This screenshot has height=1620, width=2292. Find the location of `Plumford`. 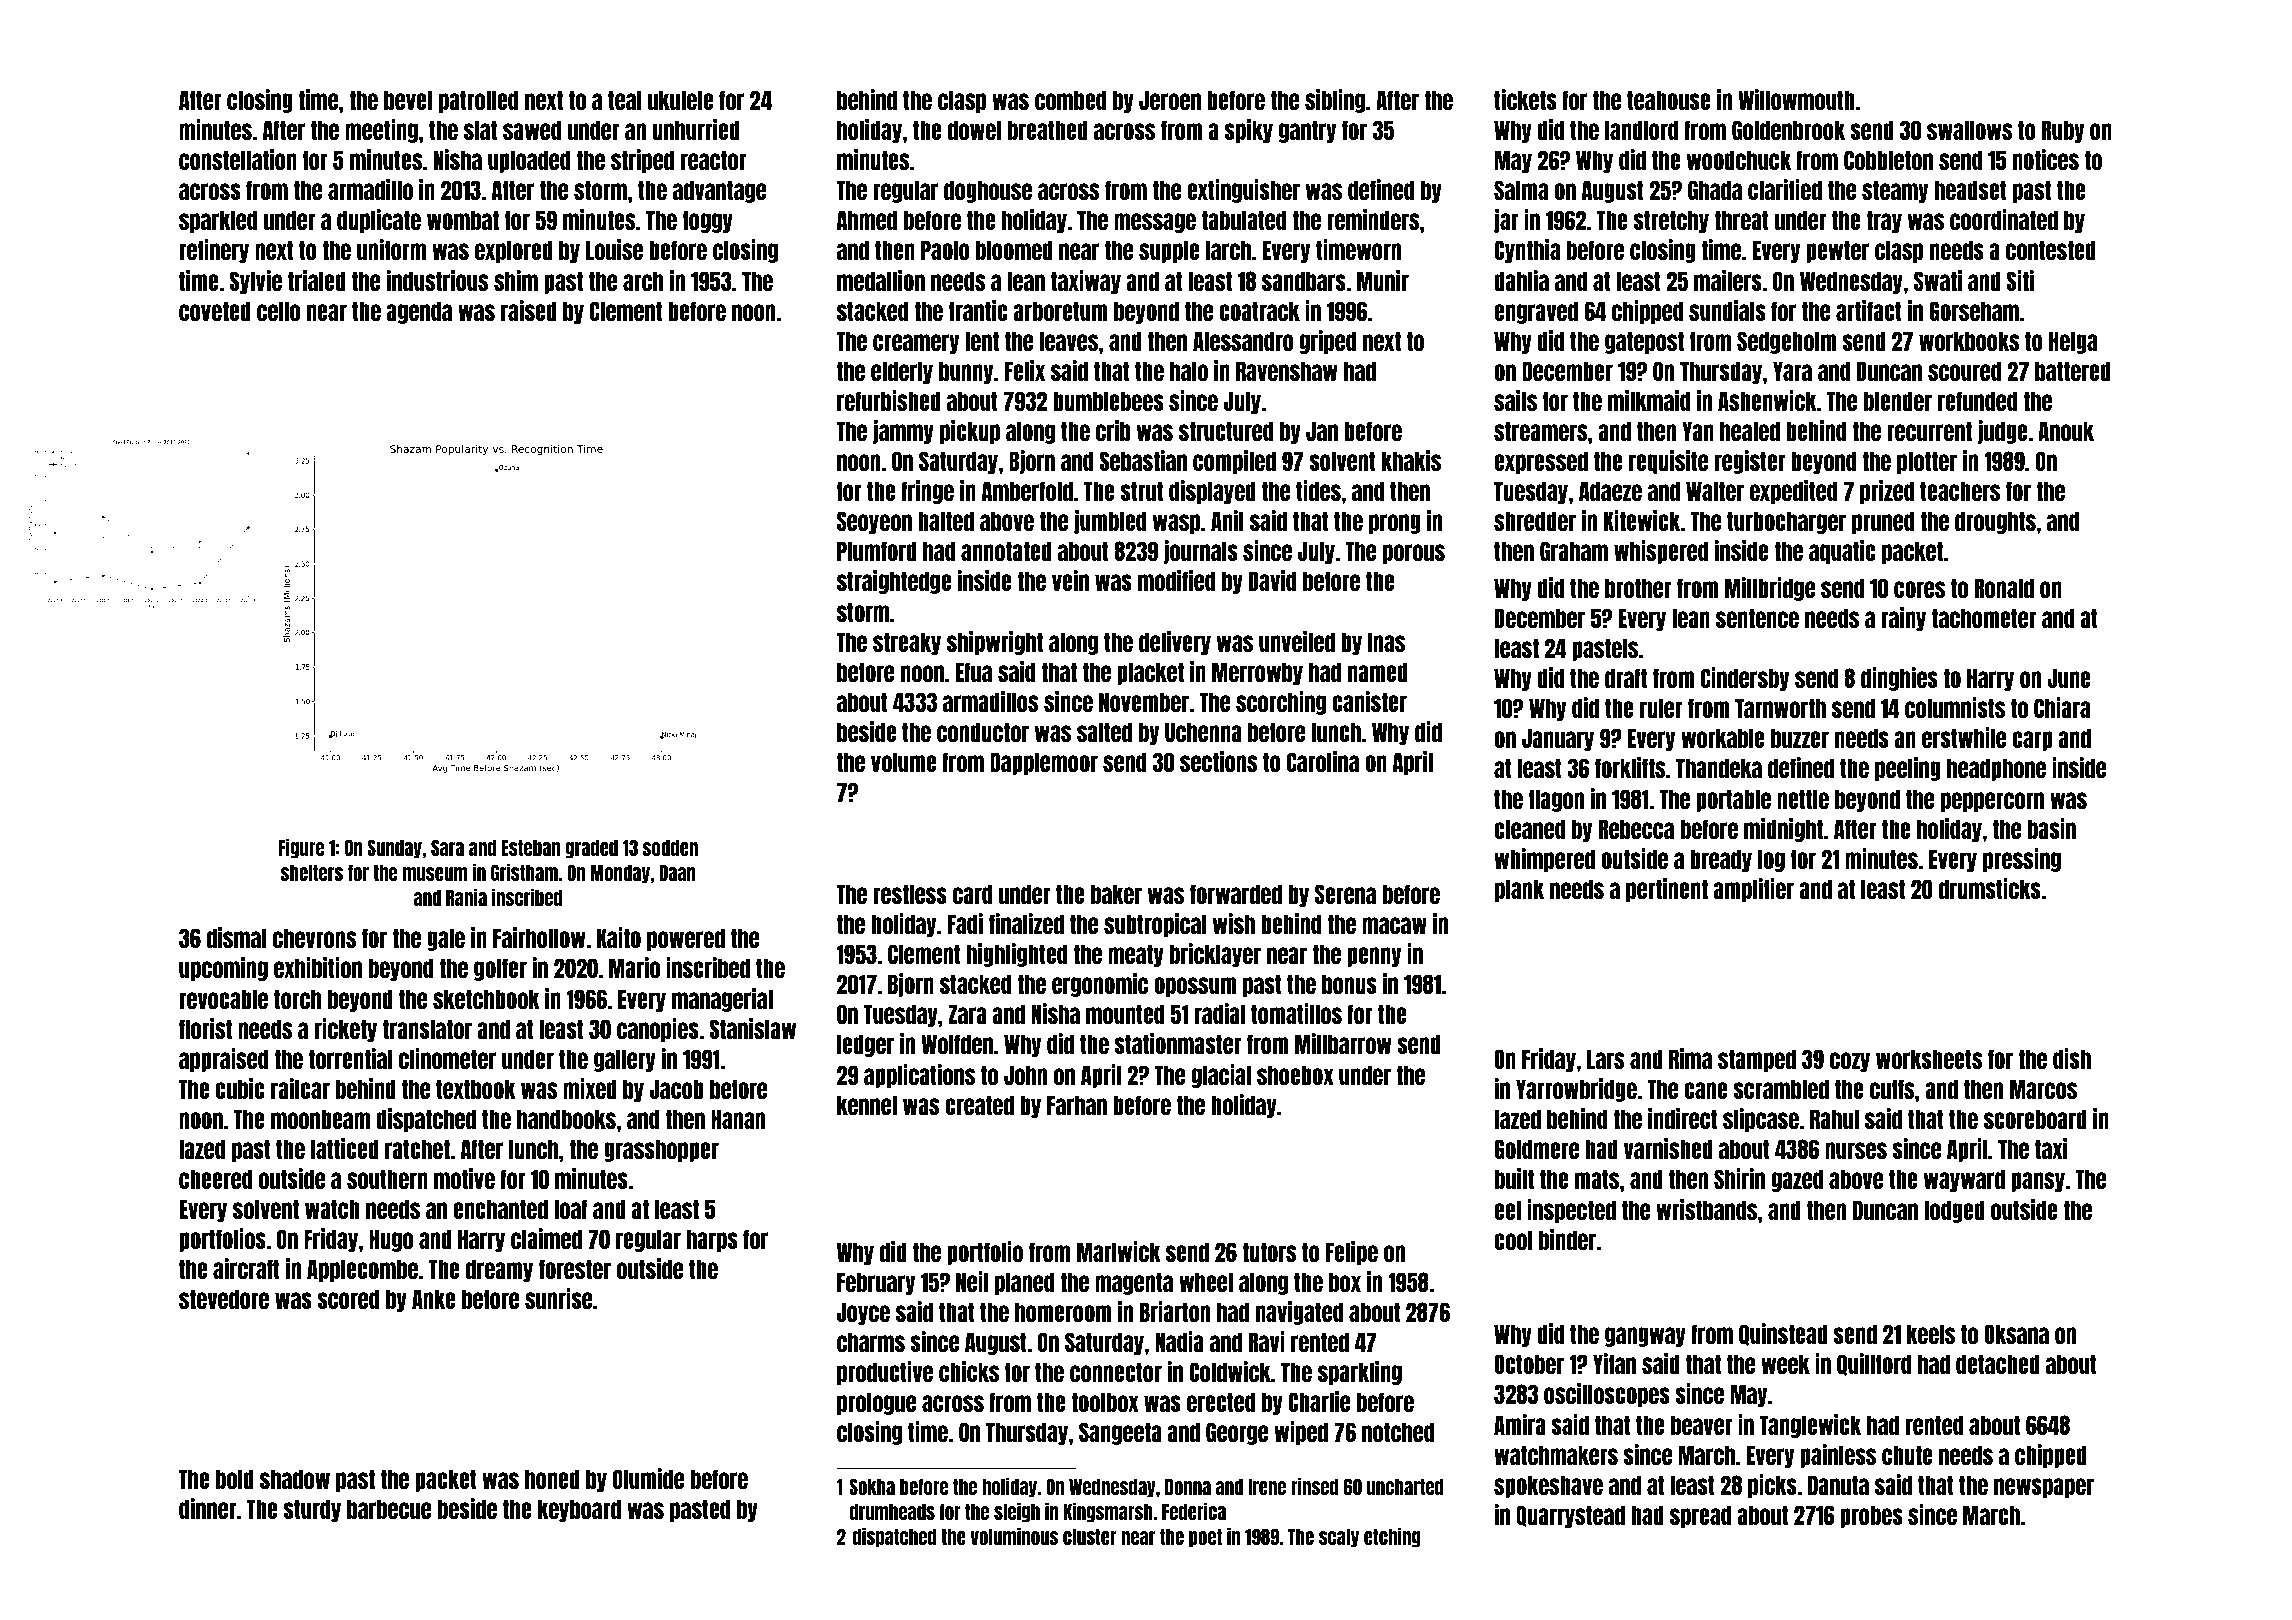

Plumford is located at coordinates (877, 551).
